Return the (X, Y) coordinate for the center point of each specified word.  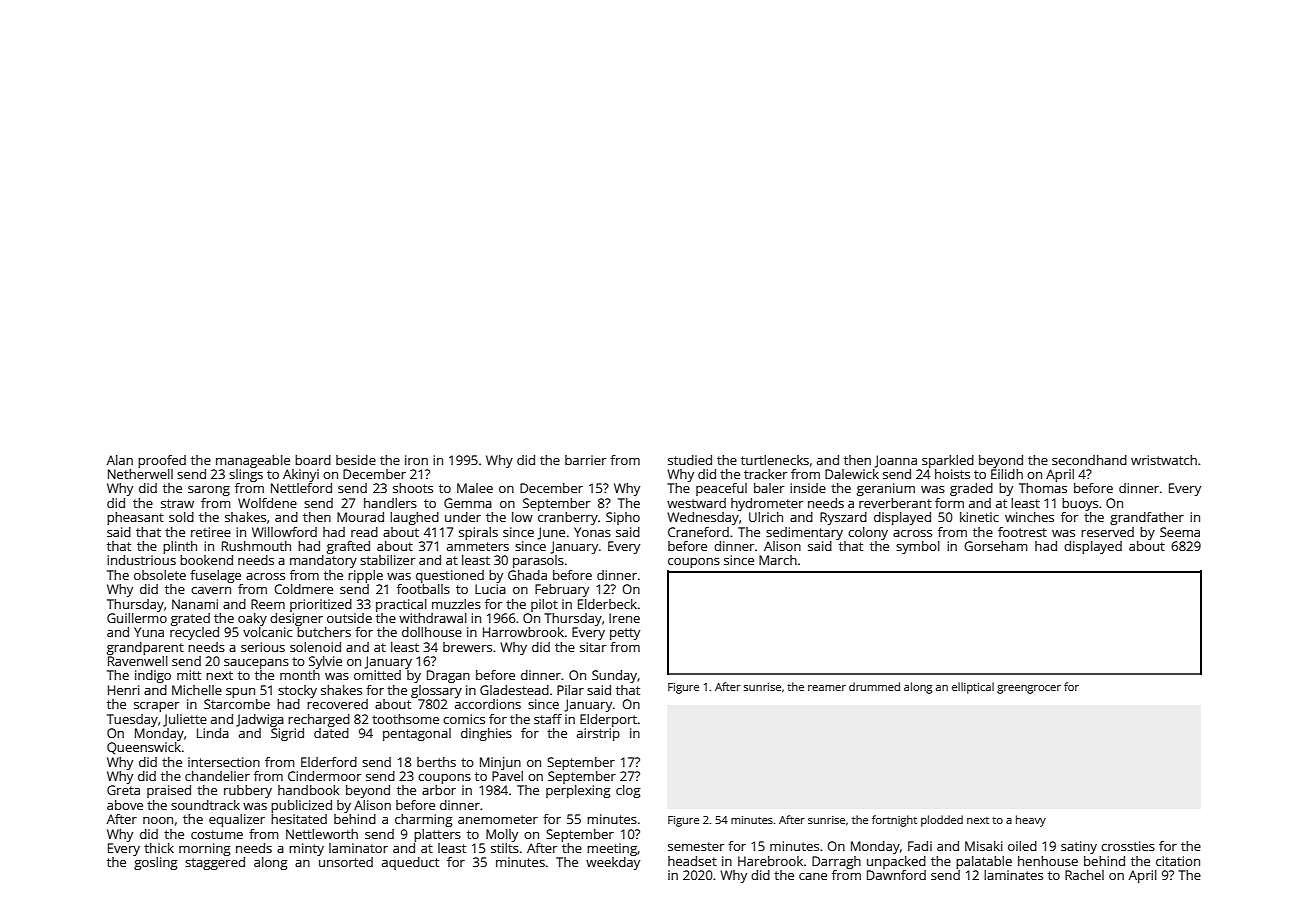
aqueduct (410, 863)
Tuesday (132, 720)
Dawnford (896, 875)
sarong (209, 491)
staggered (215, 863)
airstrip (598, 734)
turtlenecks (775, 460)
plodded (942, 821)
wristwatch (1164, 460)
